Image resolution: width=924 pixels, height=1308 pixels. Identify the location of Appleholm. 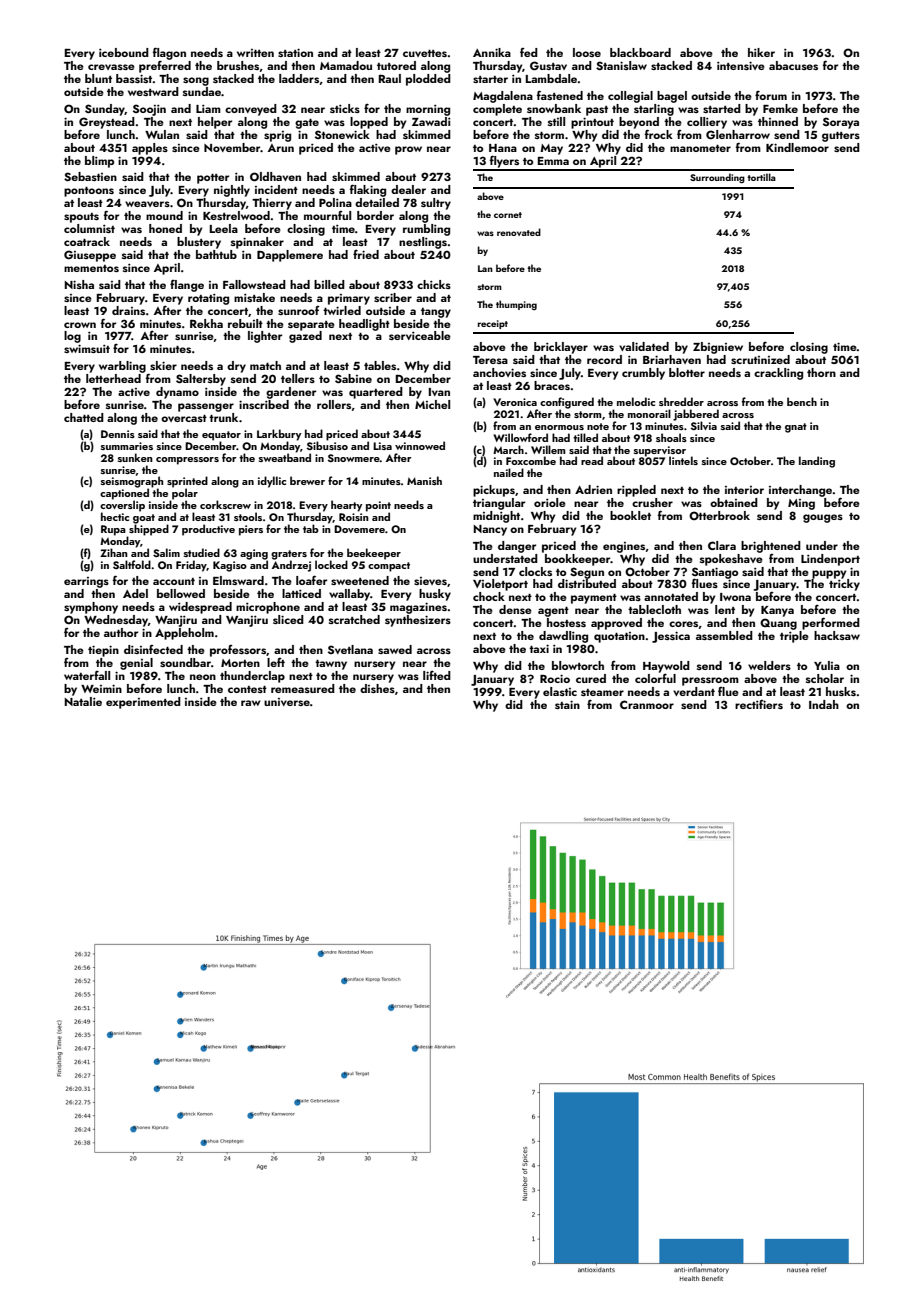
(184, 634).
